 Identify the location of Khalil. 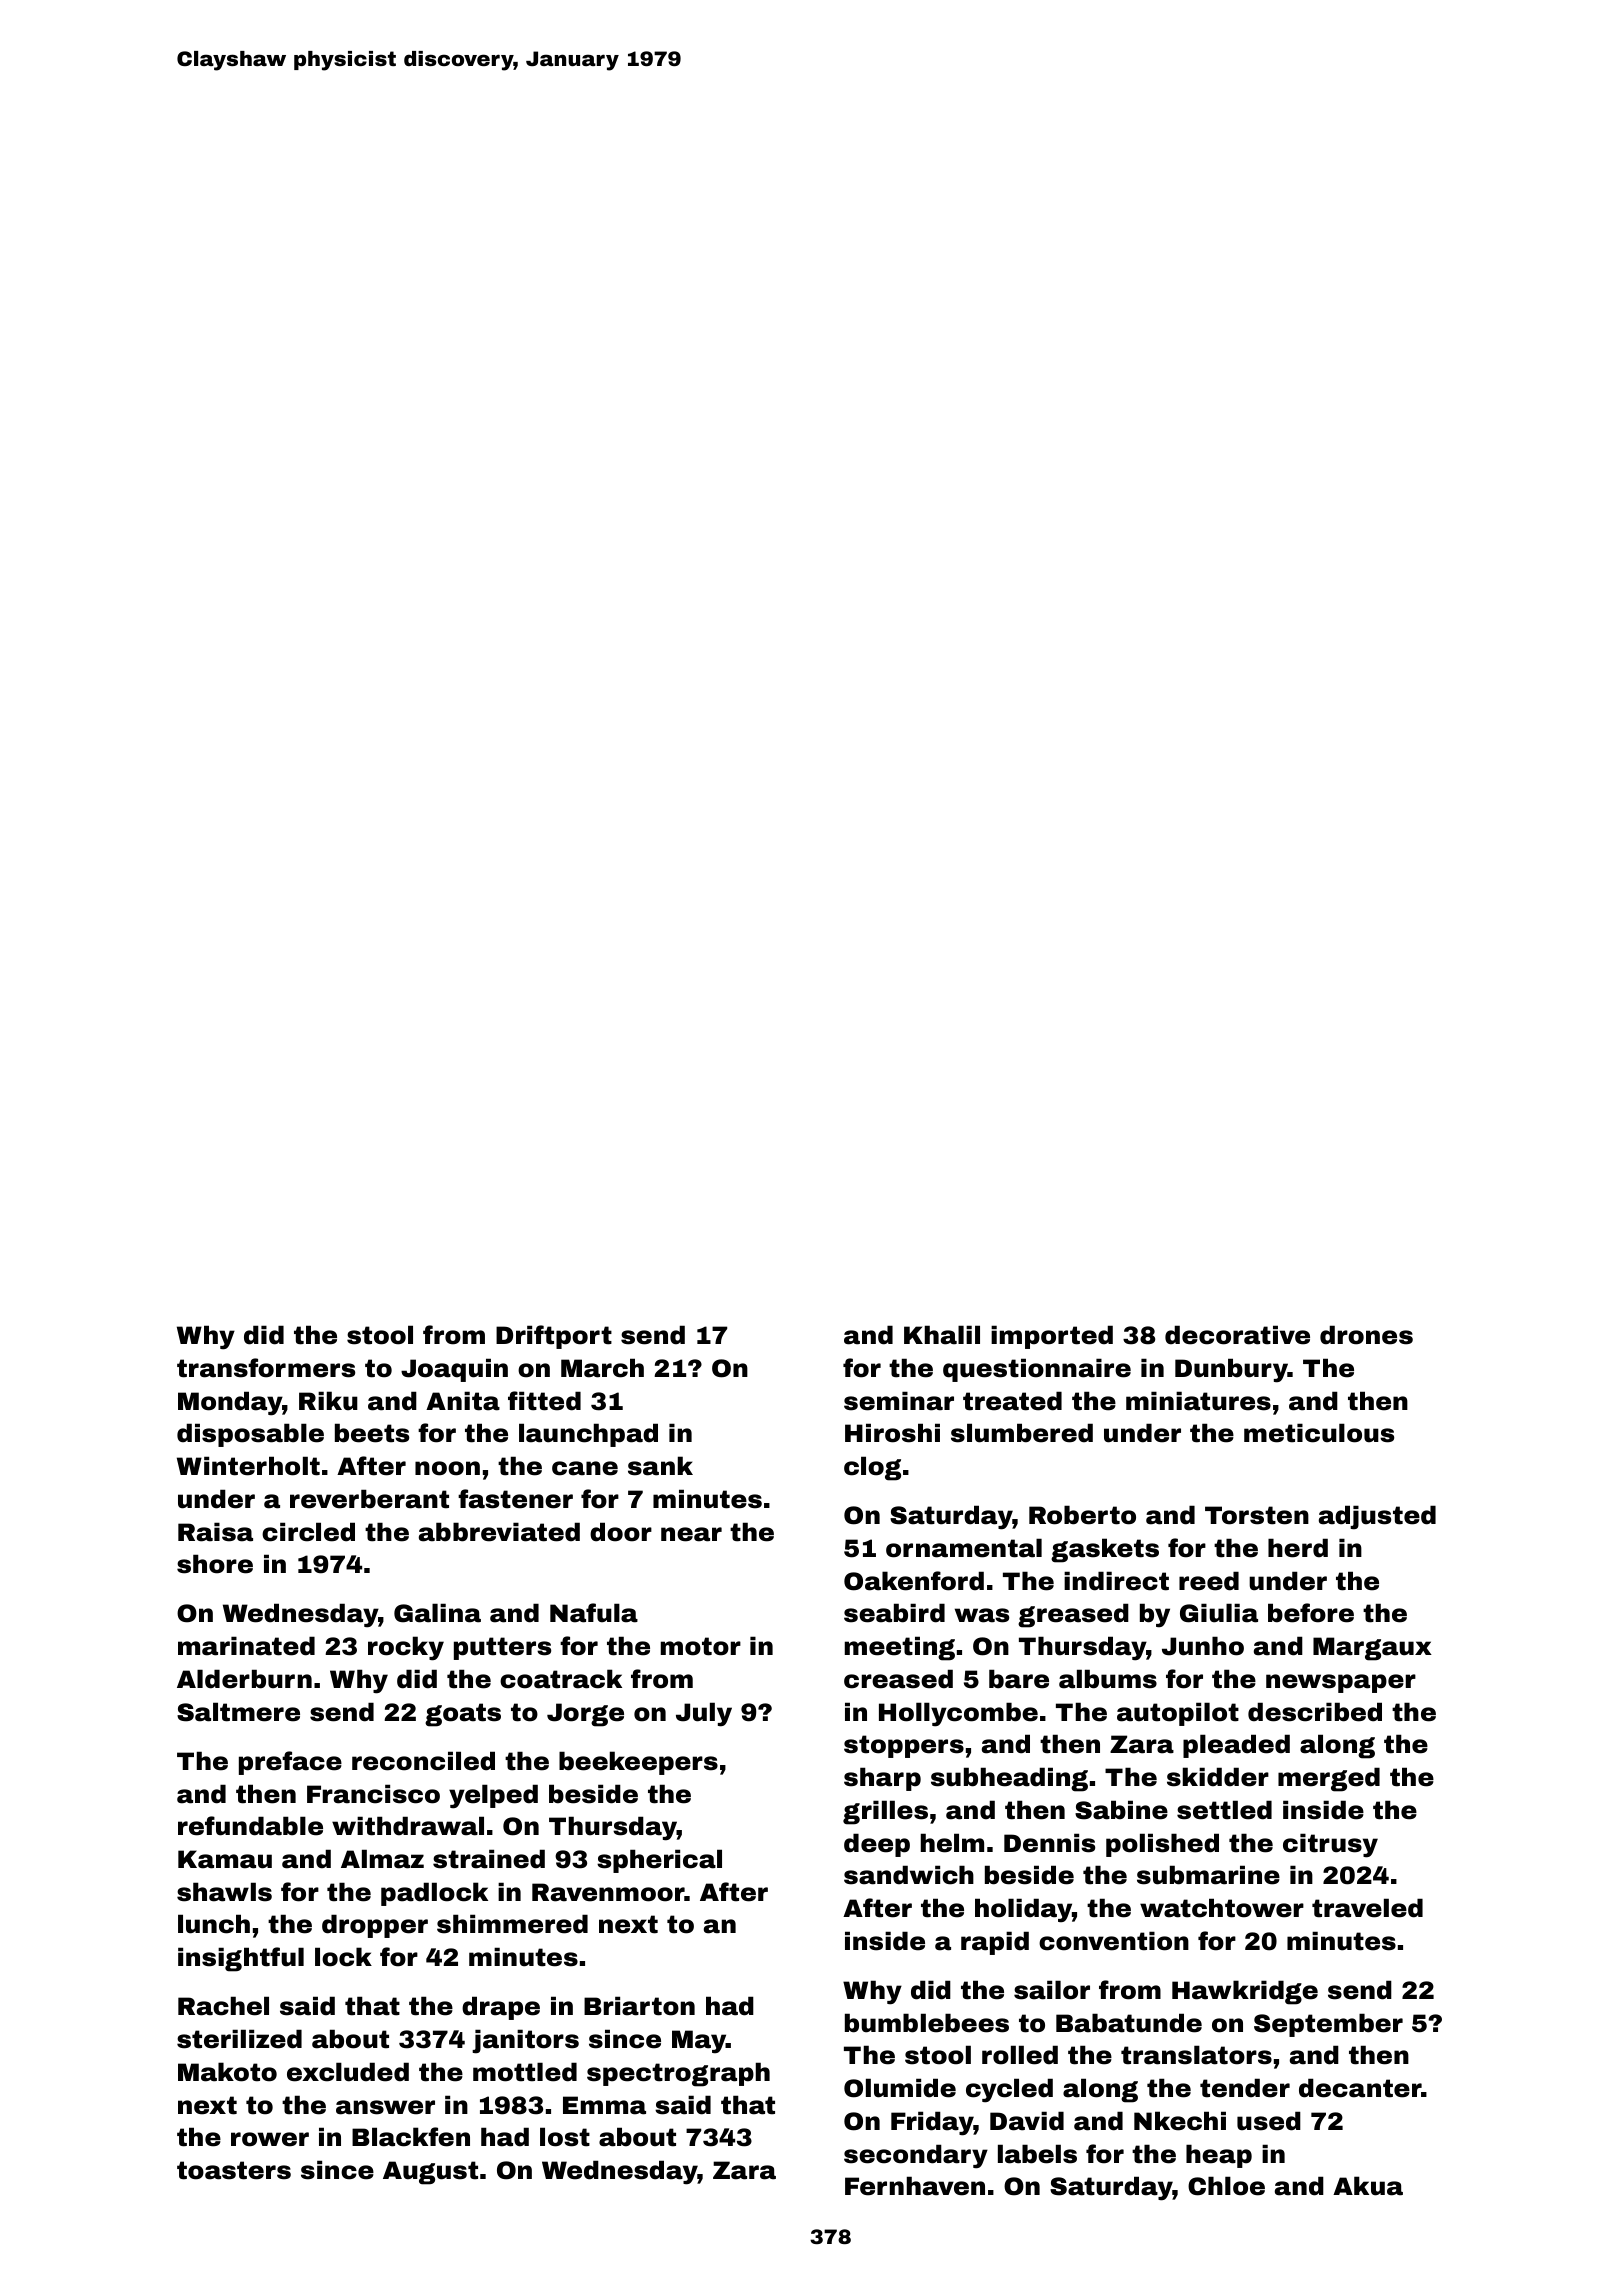
(942, 1335).
